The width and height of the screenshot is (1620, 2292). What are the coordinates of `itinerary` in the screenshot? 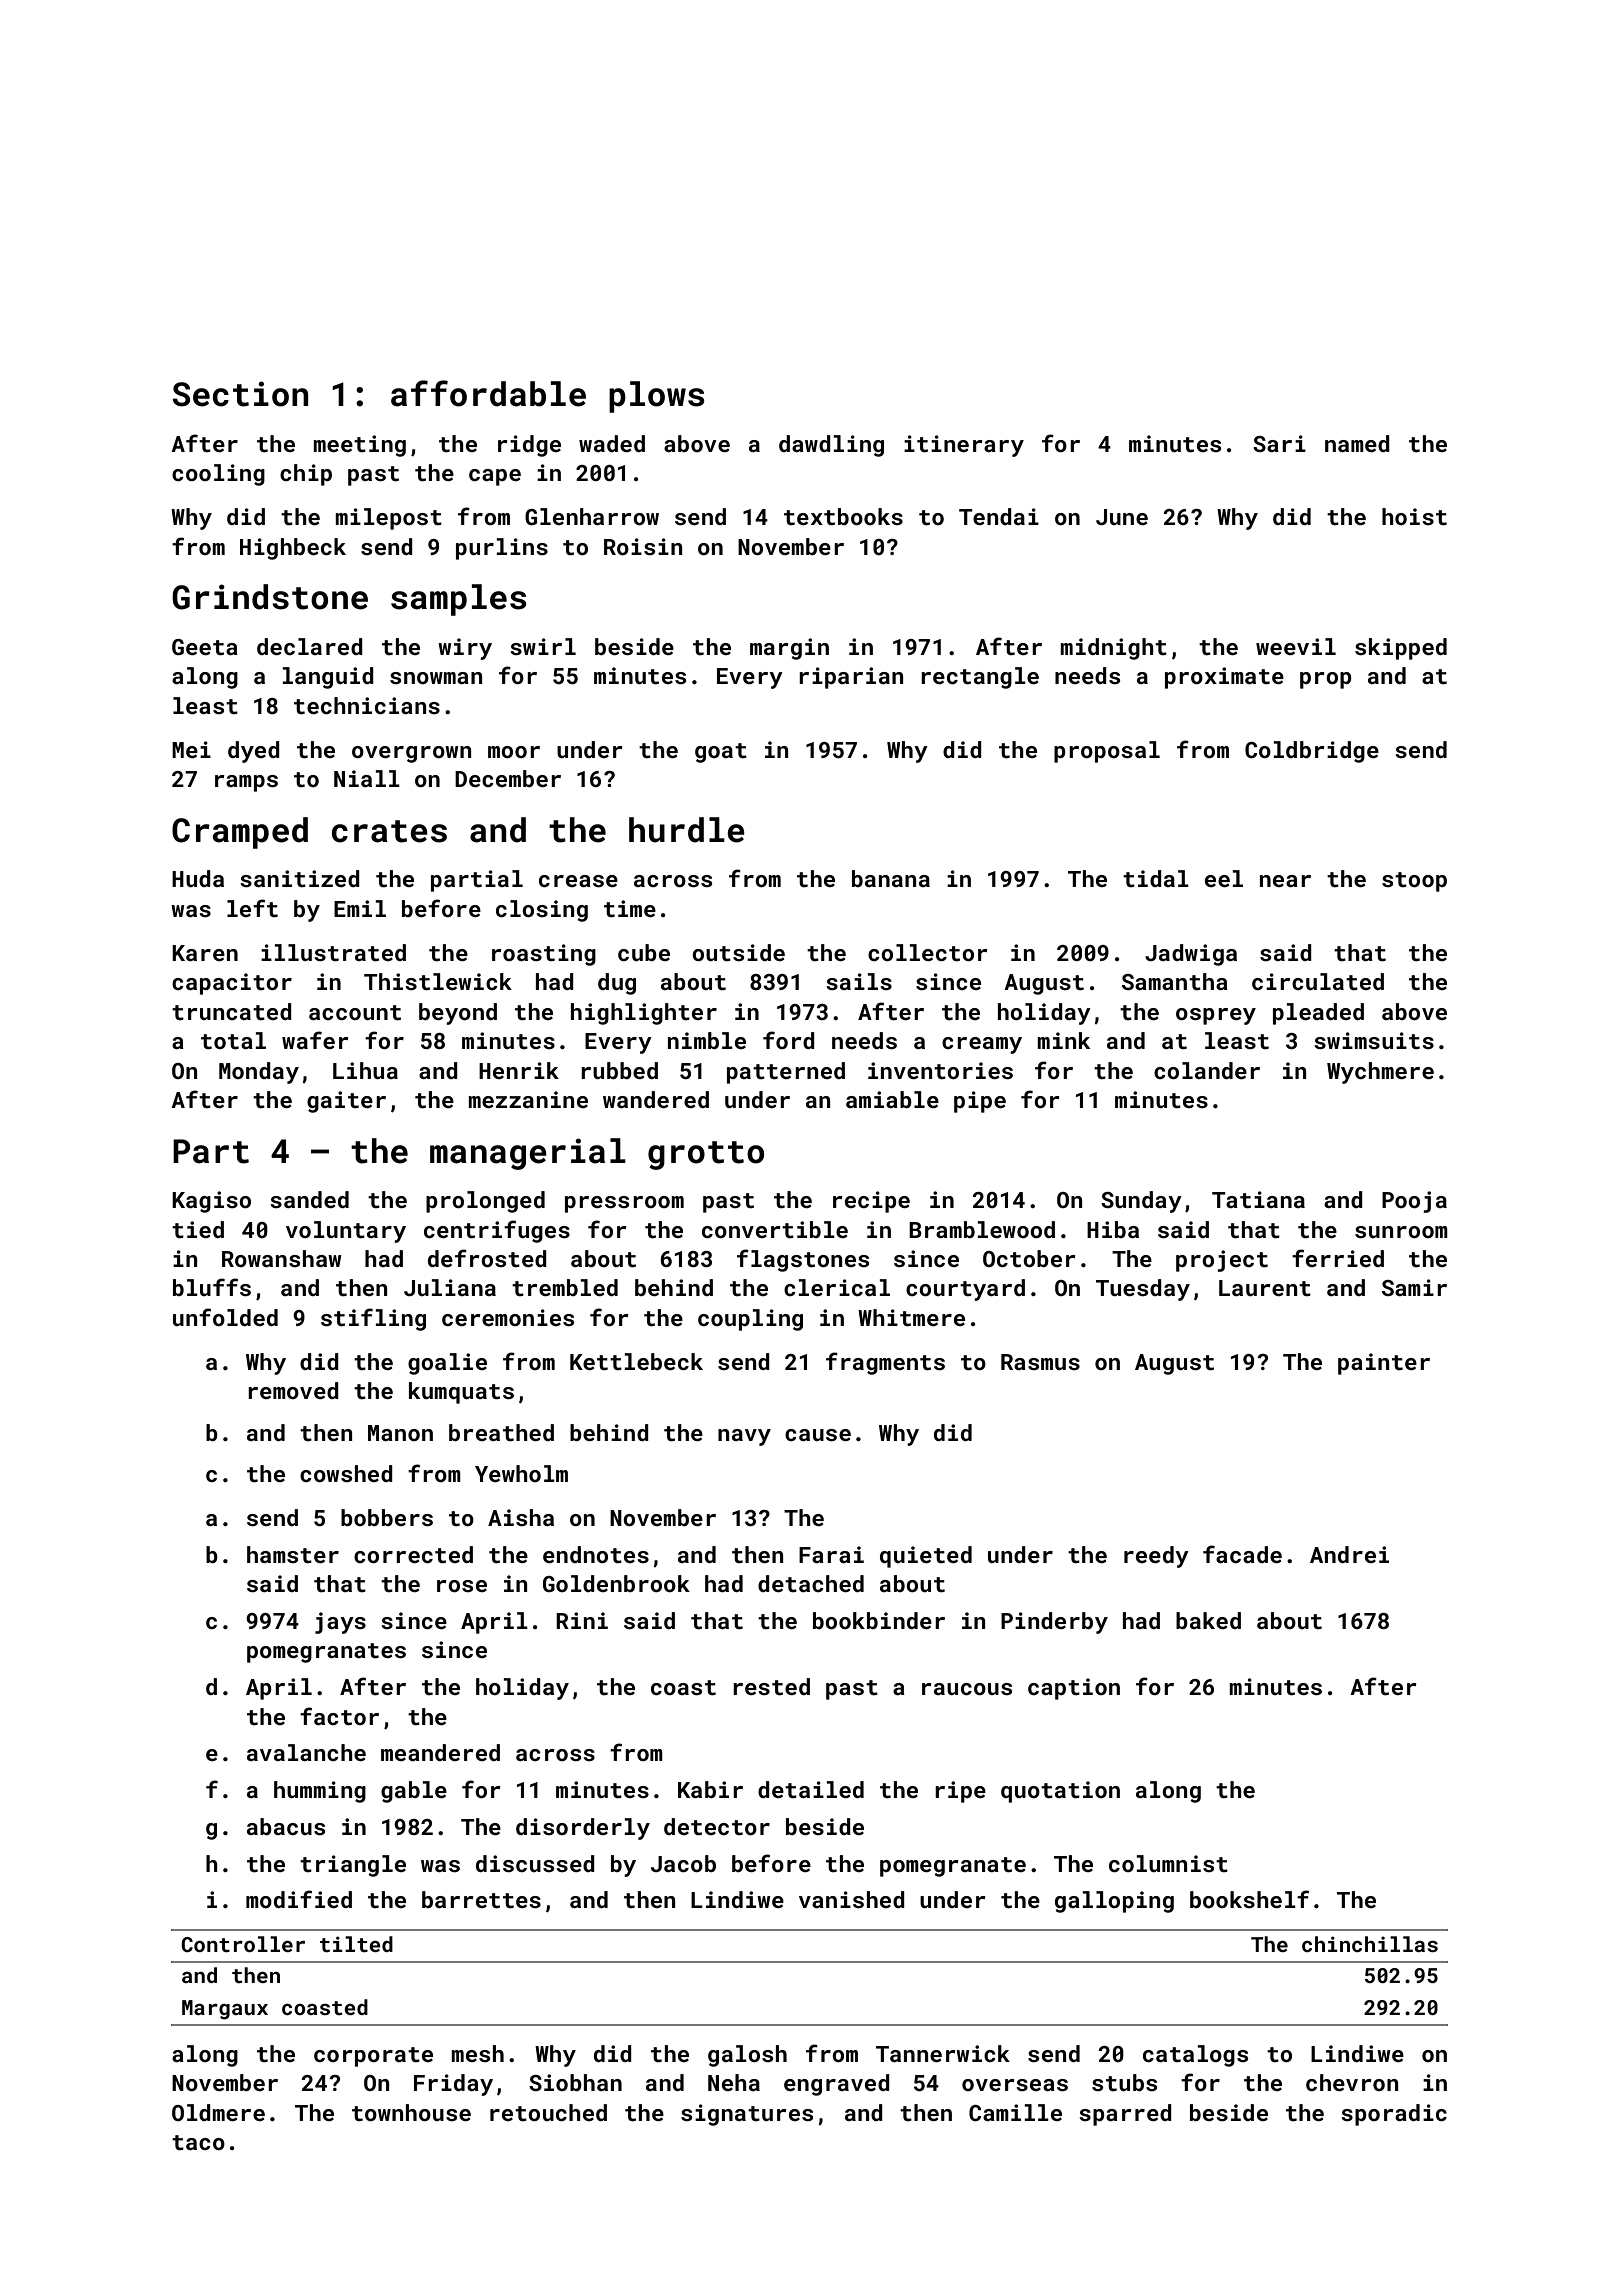 It's located at (964, 446).
